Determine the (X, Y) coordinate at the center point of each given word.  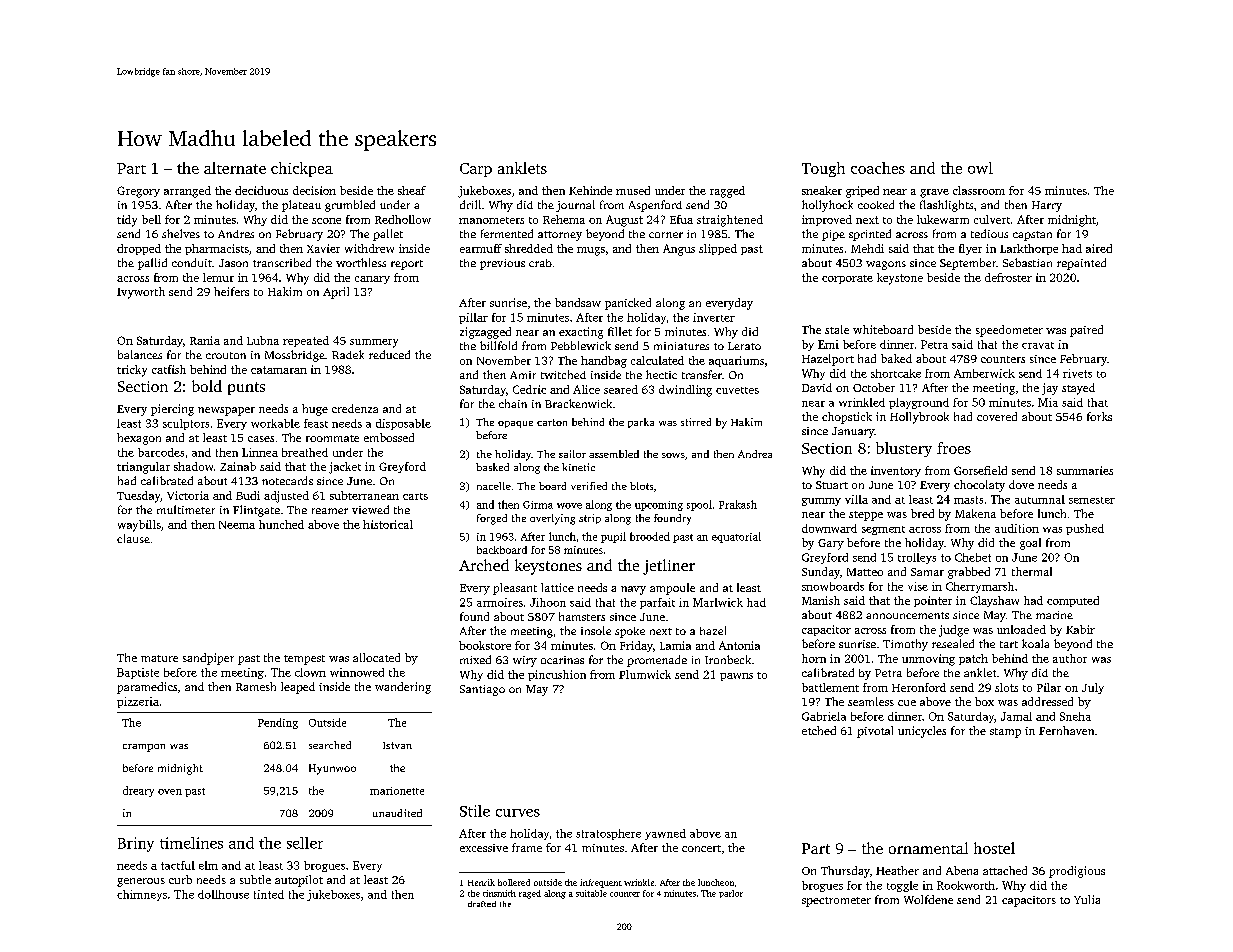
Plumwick (645, 674)
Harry (1047, 206)
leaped (298, 688)
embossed (389, 437)
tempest (304, 660)
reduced (389, 354)
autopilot (299, 881)
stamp (1005, 733)
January (853, 432)
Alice (586, 389)
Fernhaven (1066, 730)
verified (589, 486)
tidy (127, 221)
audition (1017, 528)
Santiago (482, 690)
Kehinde (590, 190)
